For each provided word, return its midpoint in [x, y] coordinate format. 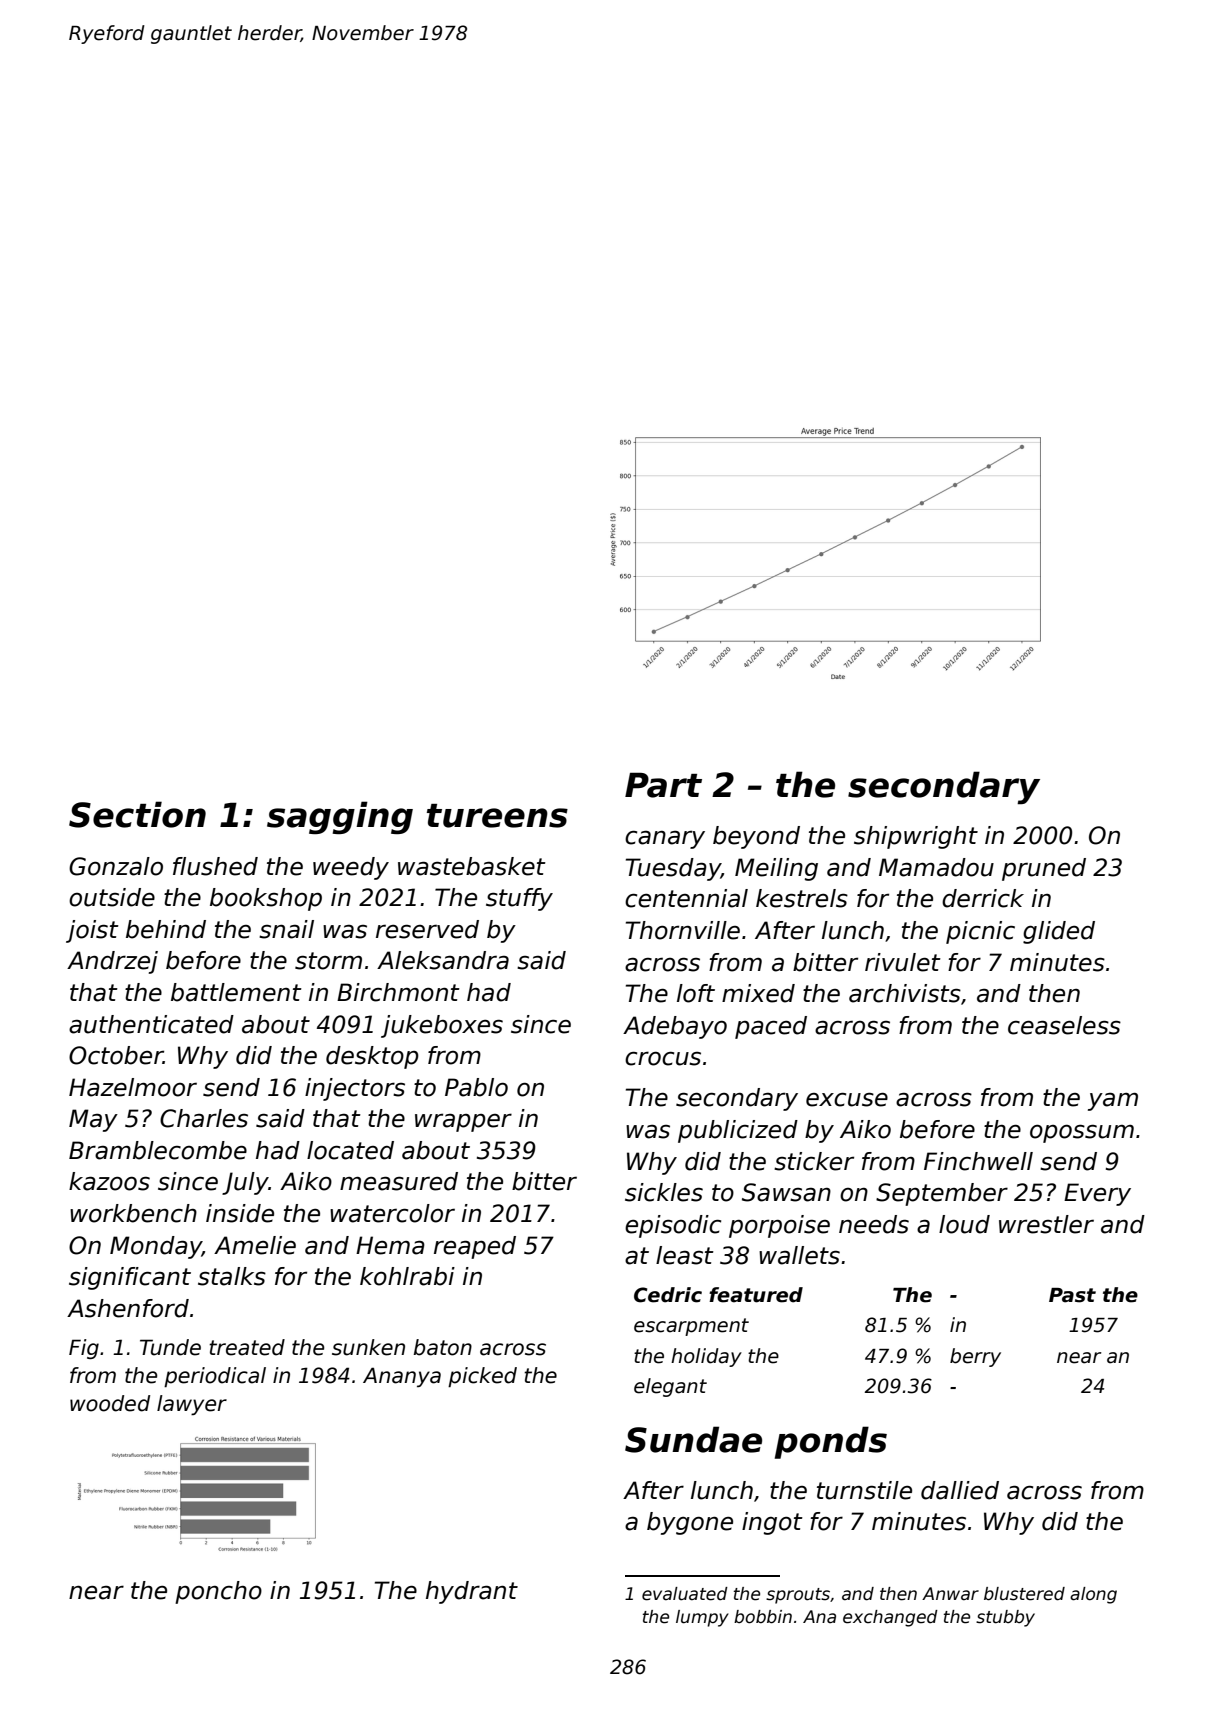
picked [482, 1377]
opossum [1082, 1133]
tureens [497, 816]
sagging [340, 817]
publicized [738, 1131]
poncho [218, 1592]
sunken [368, 1347]
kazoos [109, 1181]
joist [92, 931]
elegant [670, 1387]
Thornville [683, 930]
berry [975, 1357]
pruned [1044, 869]
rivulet [903, 962]
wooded [110, 1403]
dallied [960, 1490]
